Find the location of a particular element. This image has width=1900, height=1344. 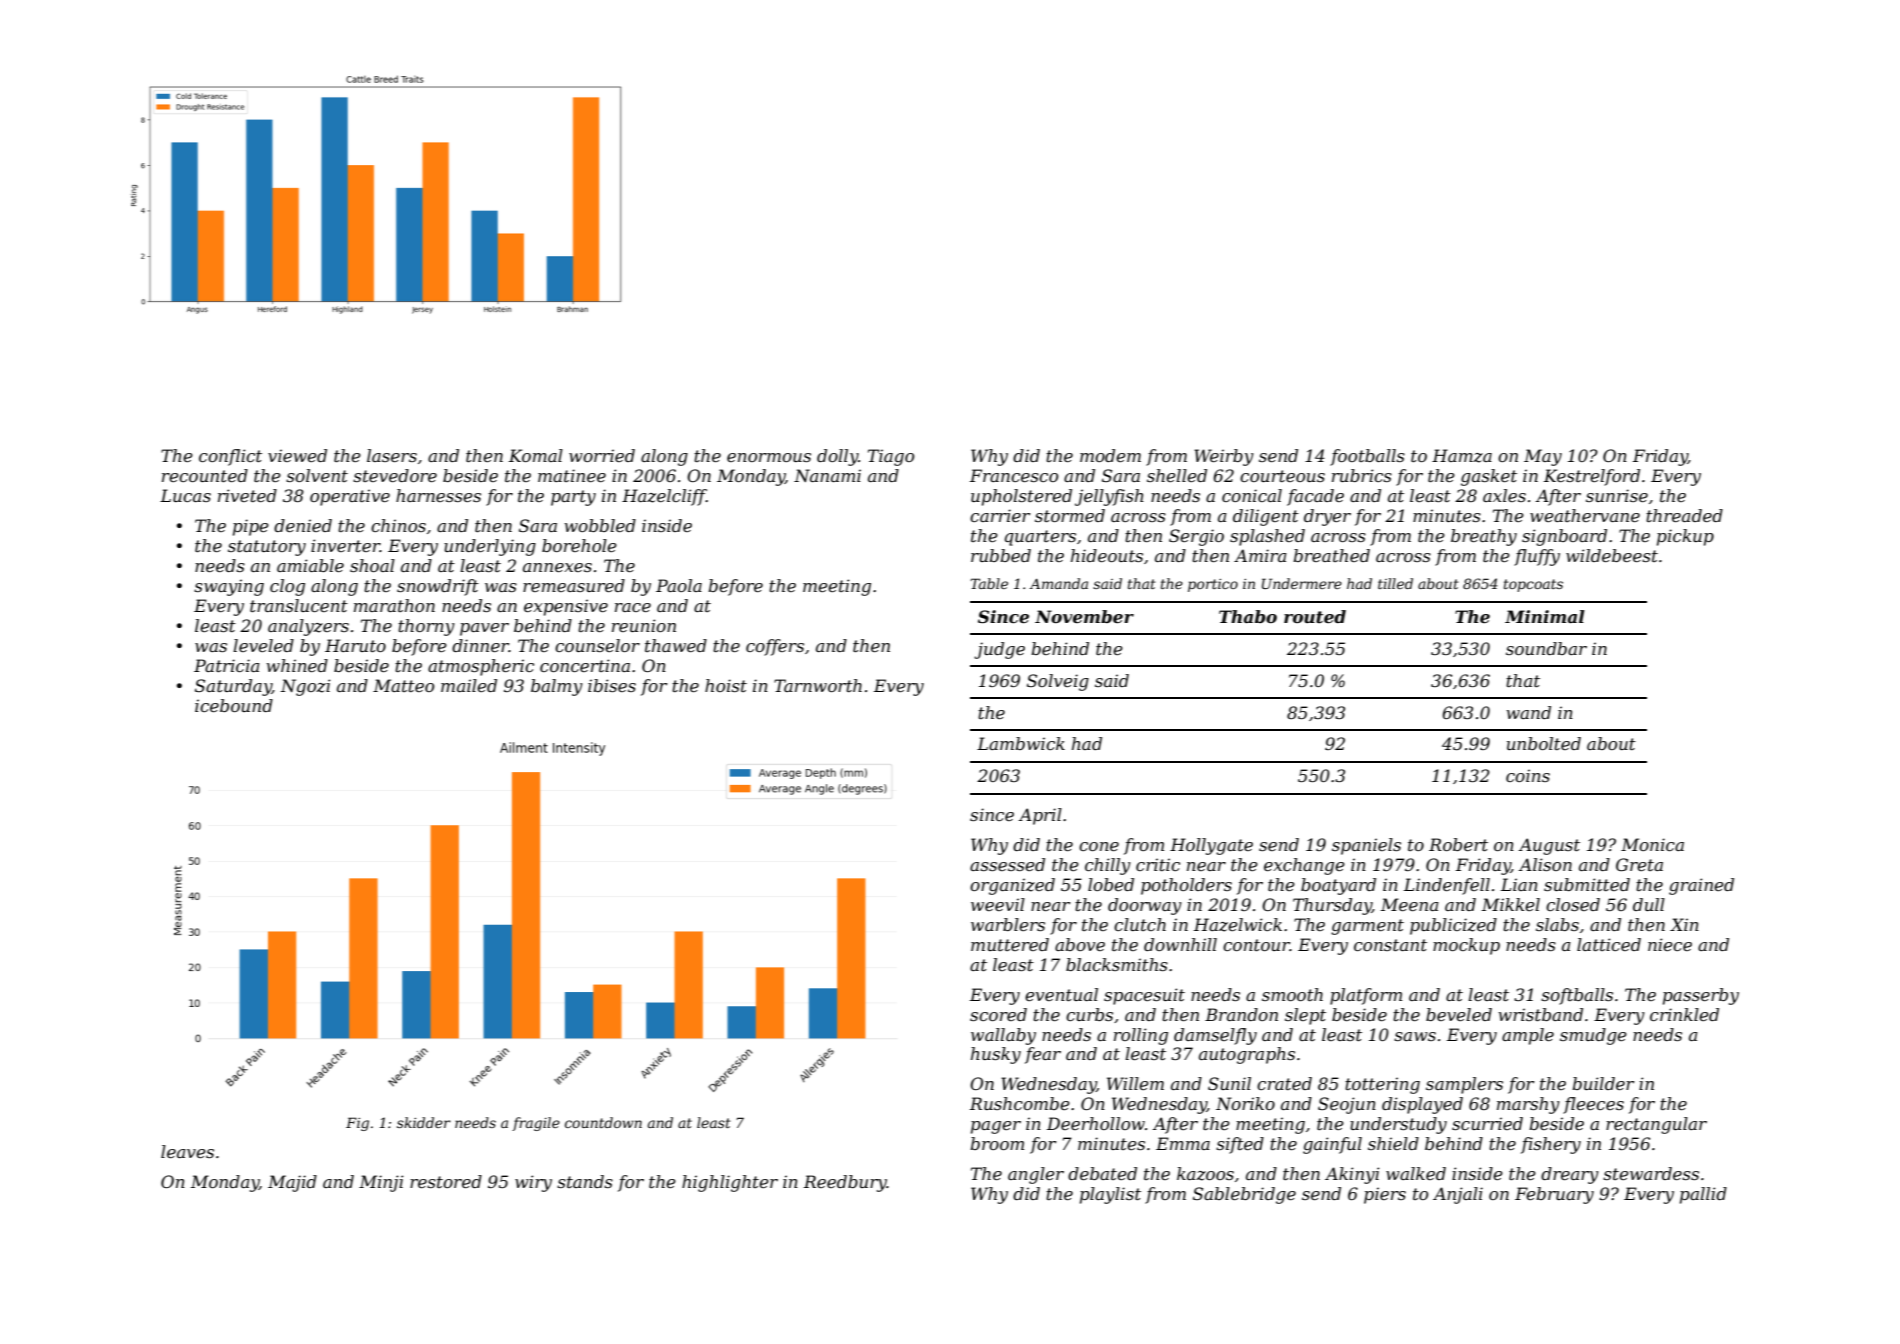

unbolted is located at coordinates (1544, 743).
